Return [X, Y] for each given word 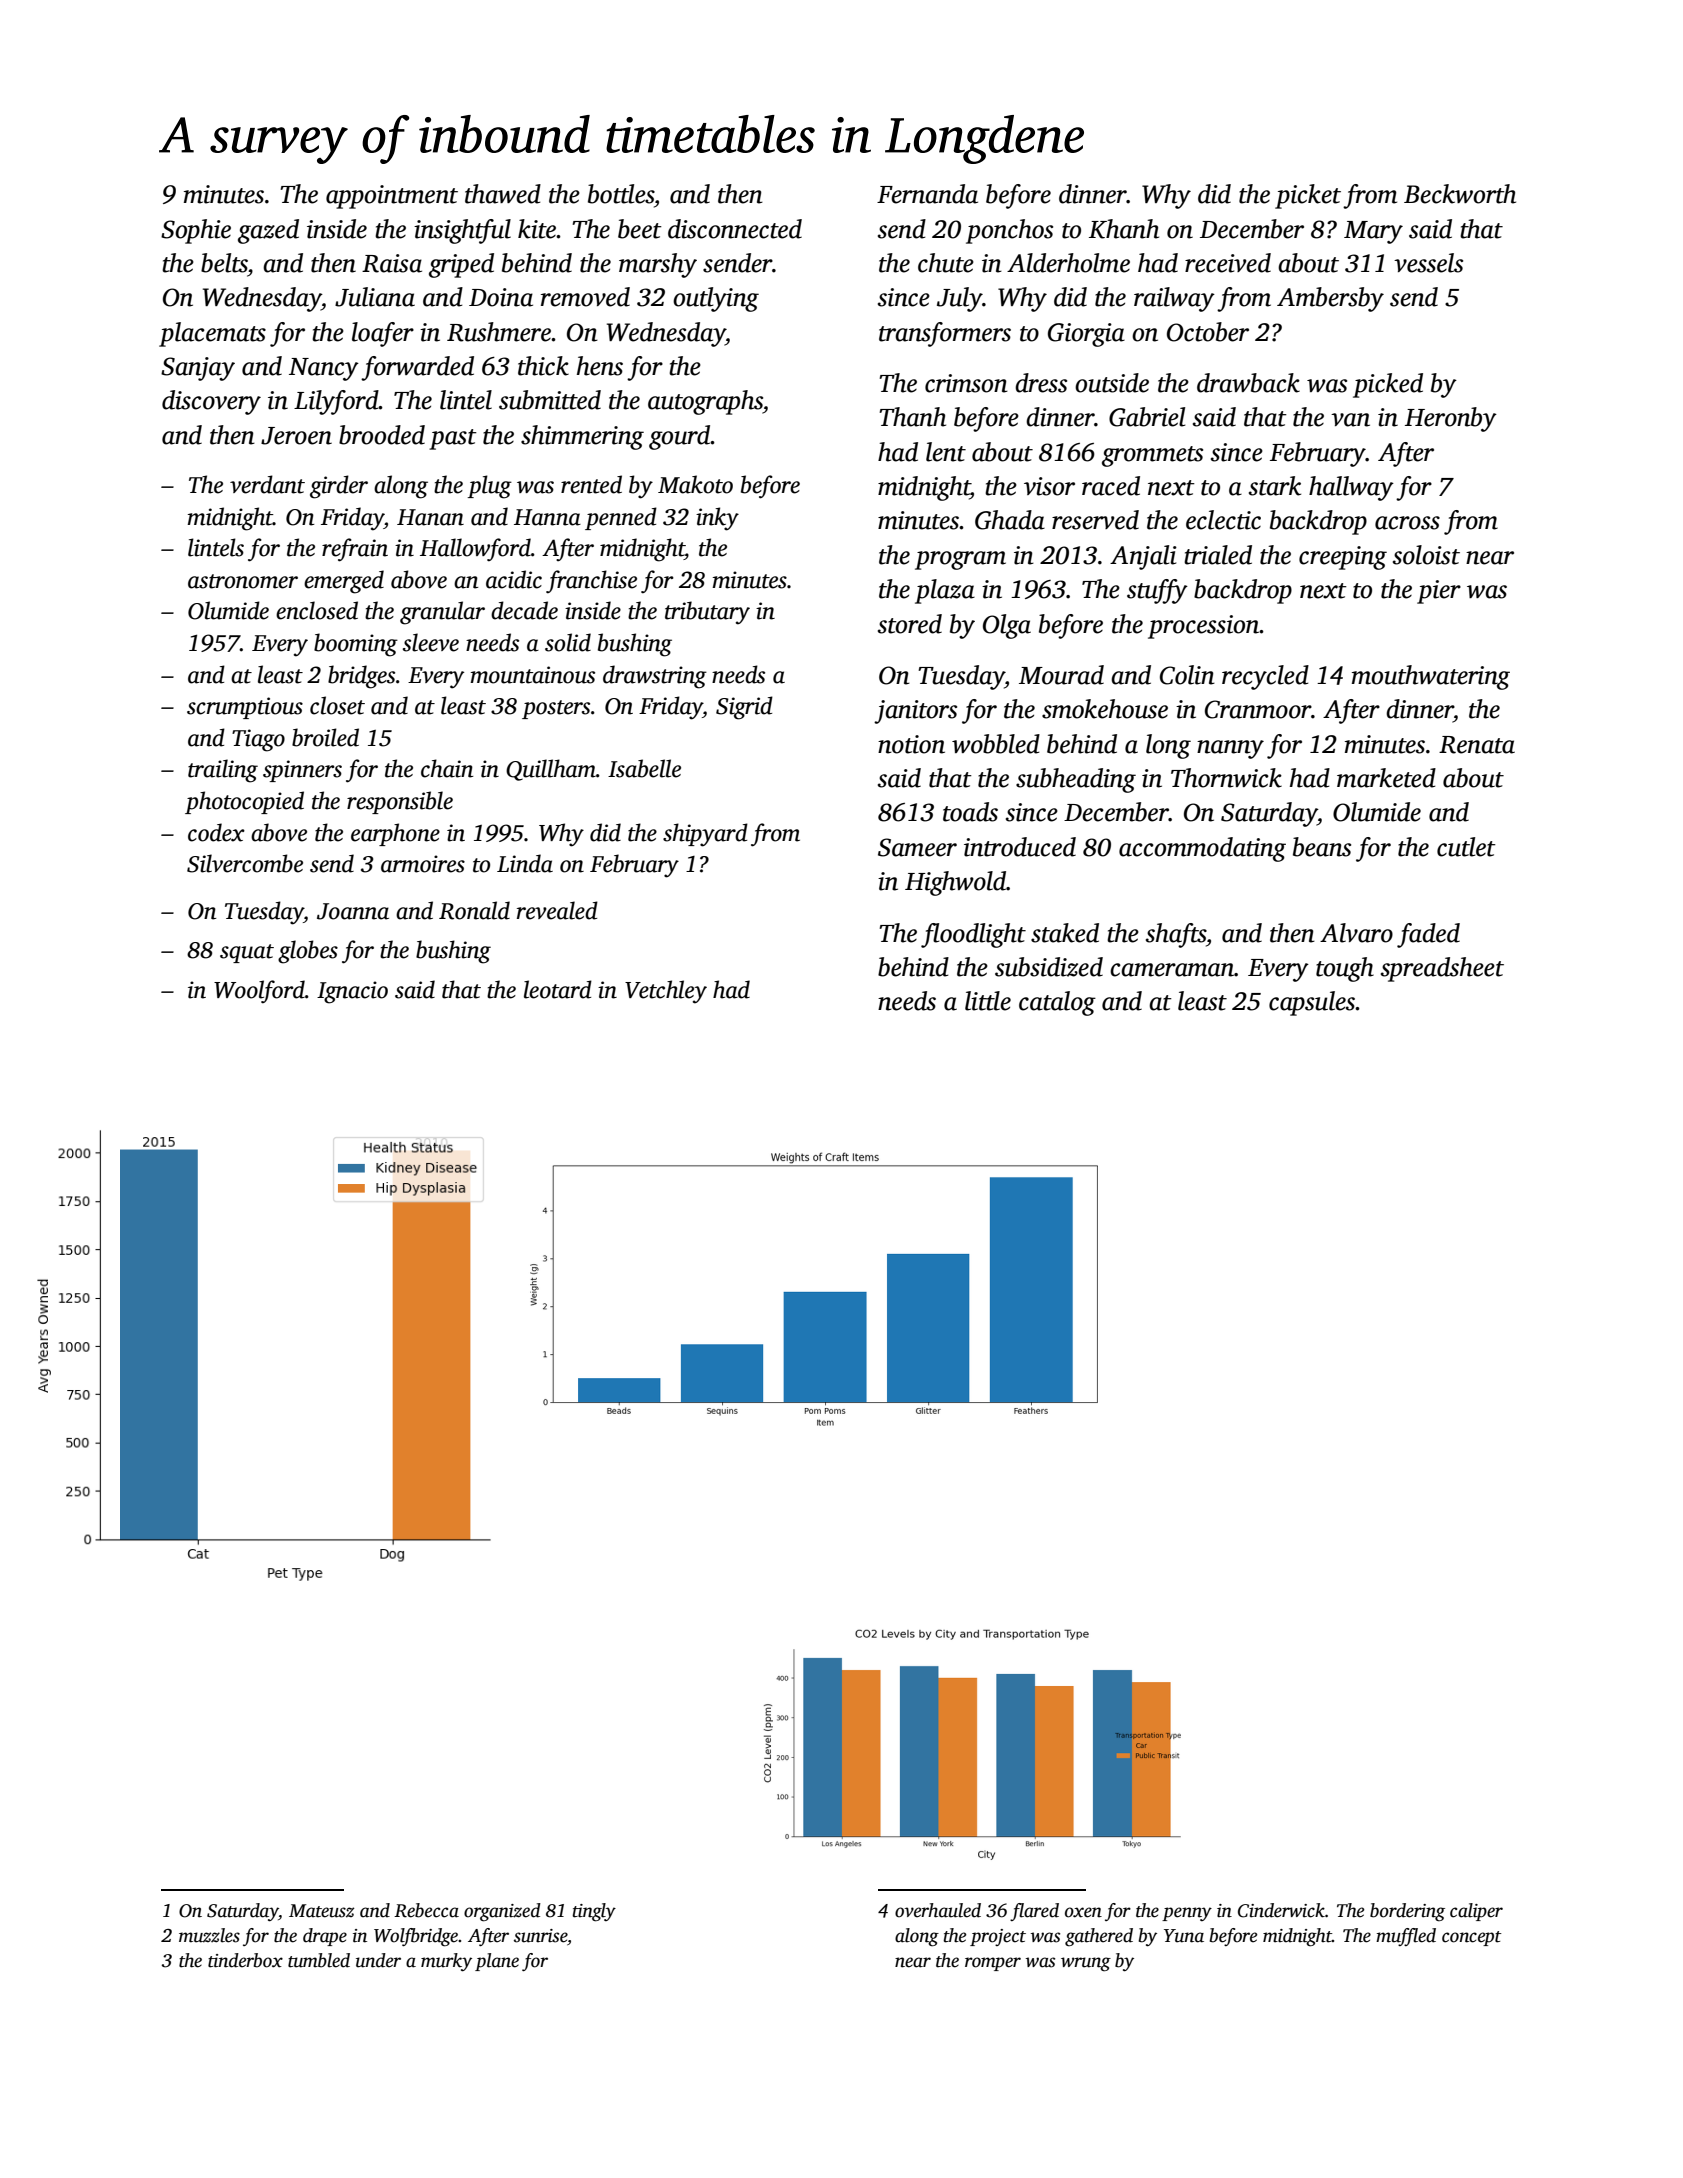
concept [1472, 1938]
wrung [1086, 1964]
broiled [325, 737]
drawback [1248, 383]
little [988, 1001]
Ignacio [352, 992]
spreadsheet [1442, 969]
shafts [1176, 935]
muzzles [209, 1935]
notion [911, 744]
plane [497, 1962]
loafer [383, 334]
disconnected [735, 229]
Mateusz [321, 1911]
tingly [594, 1912]
